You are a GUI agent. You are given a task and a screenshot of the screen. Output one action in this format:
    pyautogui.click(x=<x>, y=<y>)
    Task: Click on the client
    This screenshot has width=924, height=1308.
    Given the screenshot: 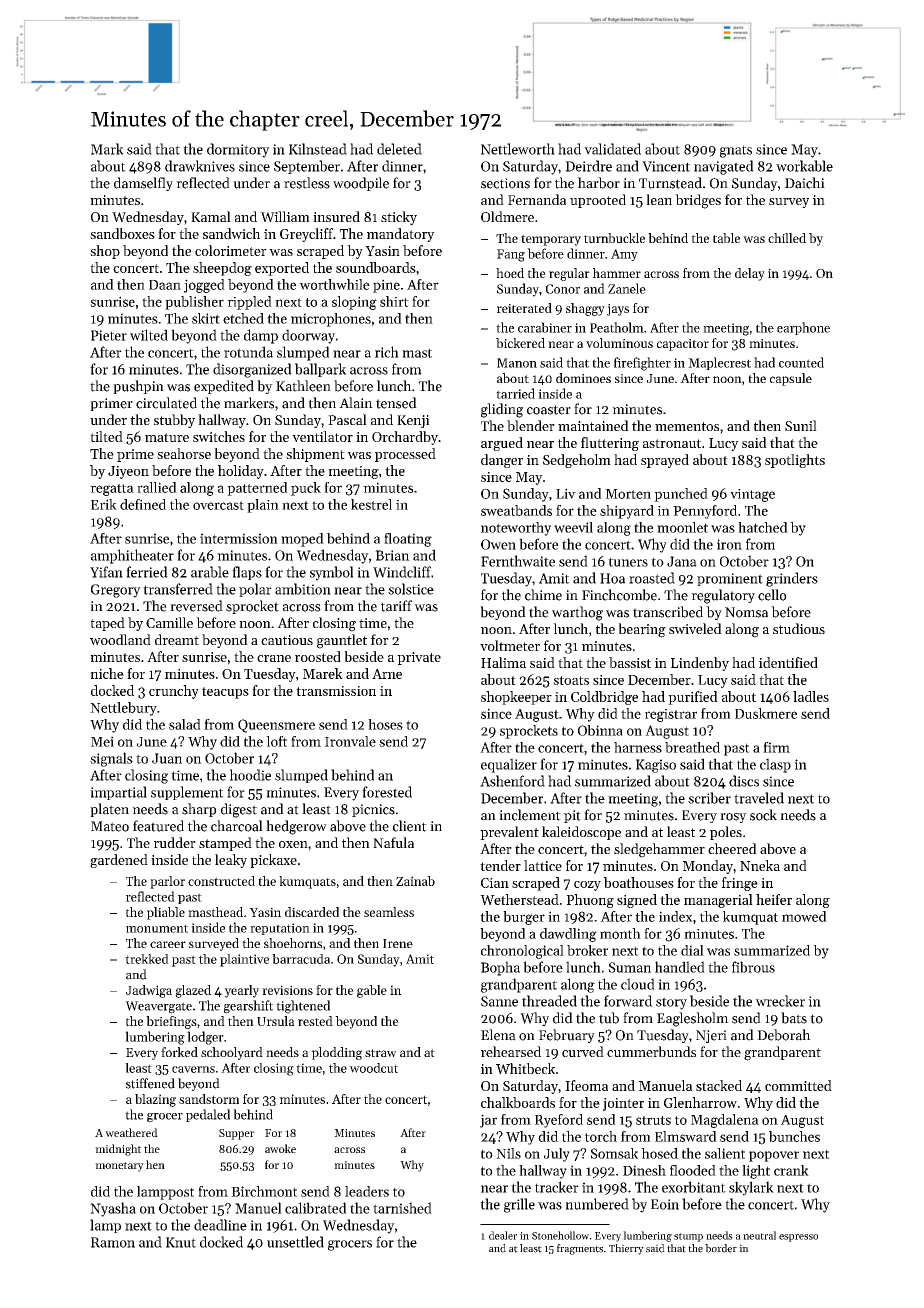 What is the action you would take?
    pyautogui.click(x=410, y=826)
